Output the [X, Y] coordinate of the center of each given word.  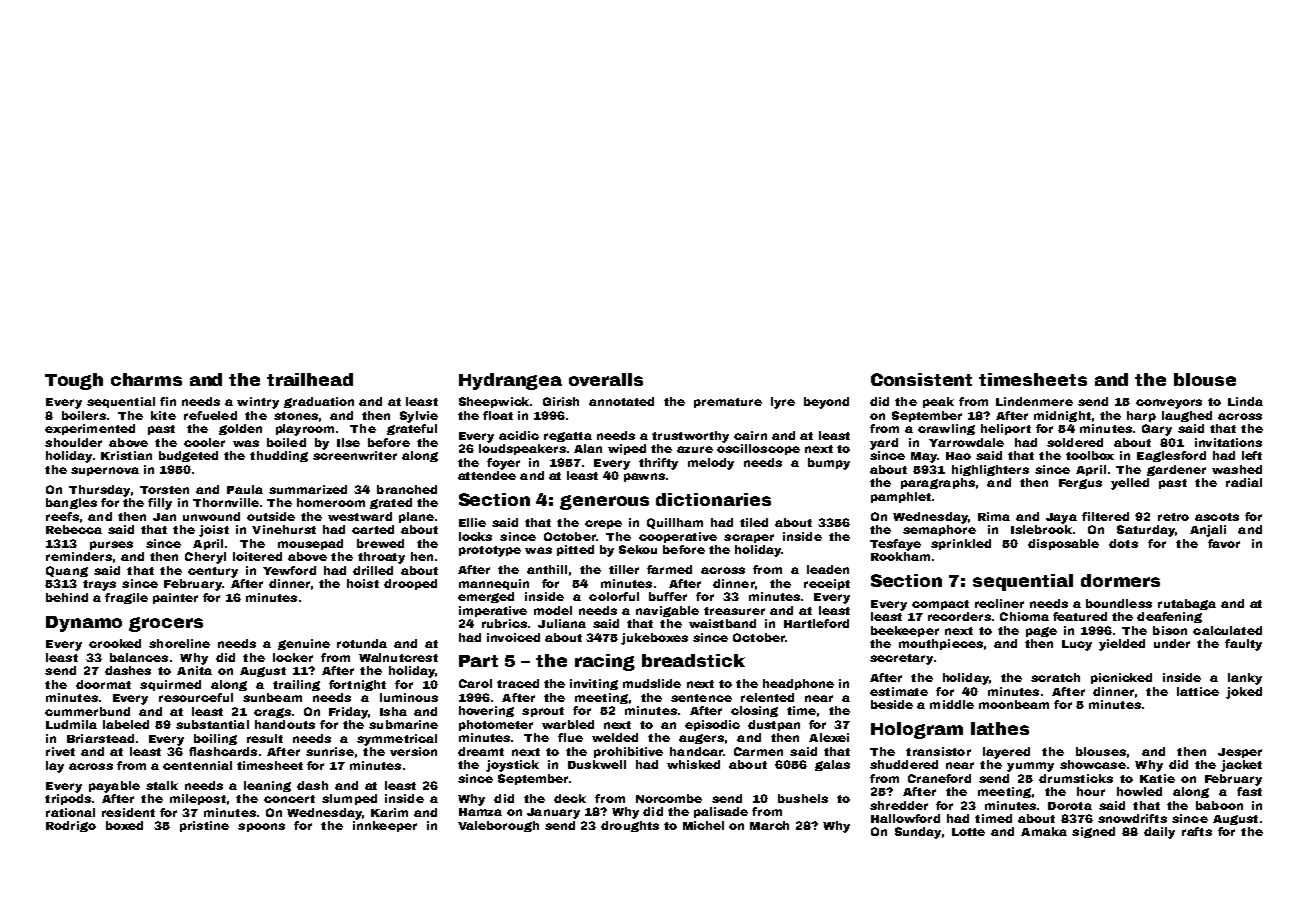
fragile [126, 598]
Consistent [921, 379]
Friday [348, 713]
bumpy [829, 464]
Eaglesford [1171, 456]
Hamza [480, 812]
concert [289, 799]
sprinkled [961, 544]
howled [1139, 791]
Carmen [758, 751]
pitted [575, 550]
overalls [606, 379]
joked [1244, 693]
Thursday [99, 491]
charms [146, 379]
